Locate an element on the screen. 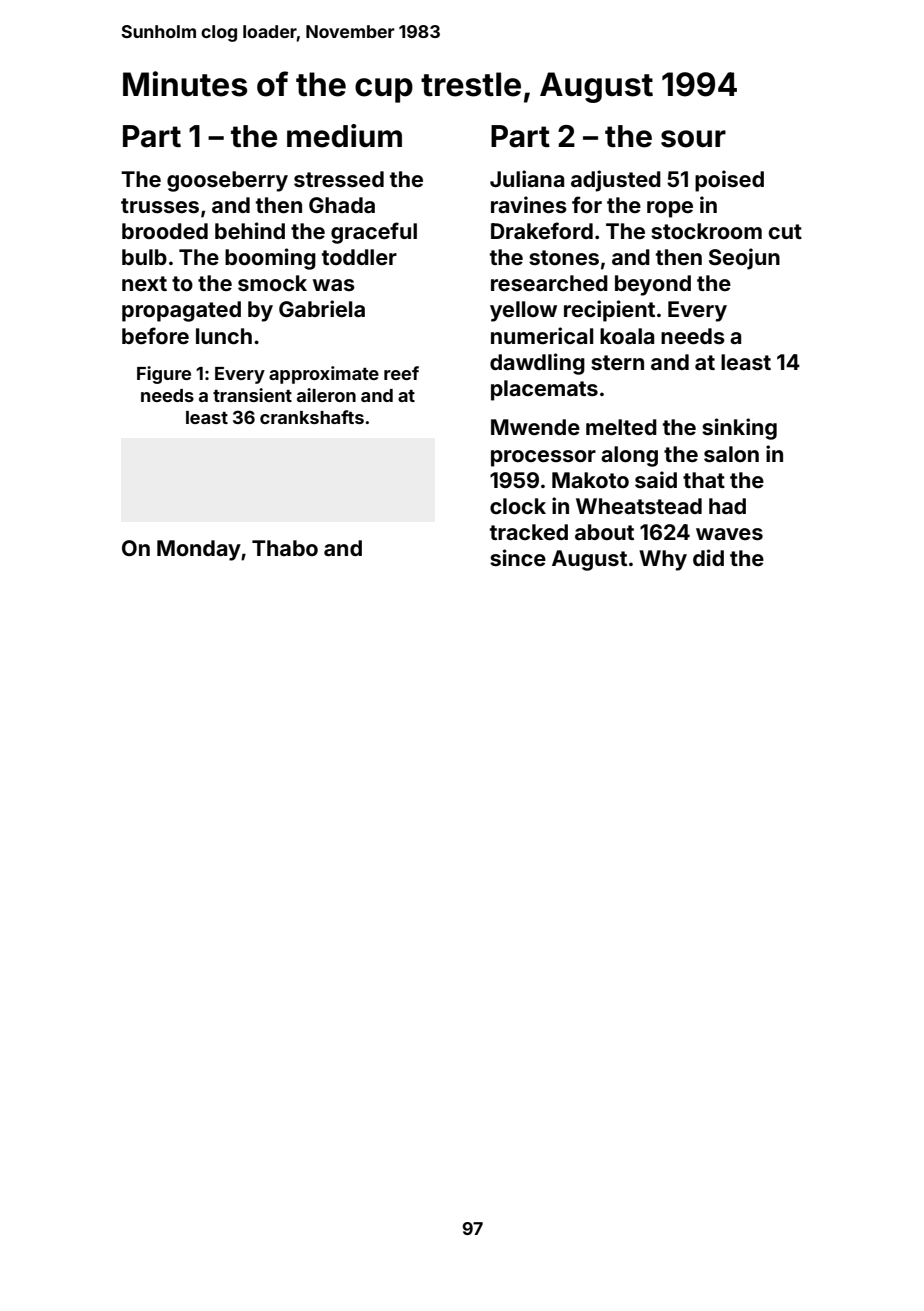 The image size is (924, 1311). since is located at coordinates (518, 557).
